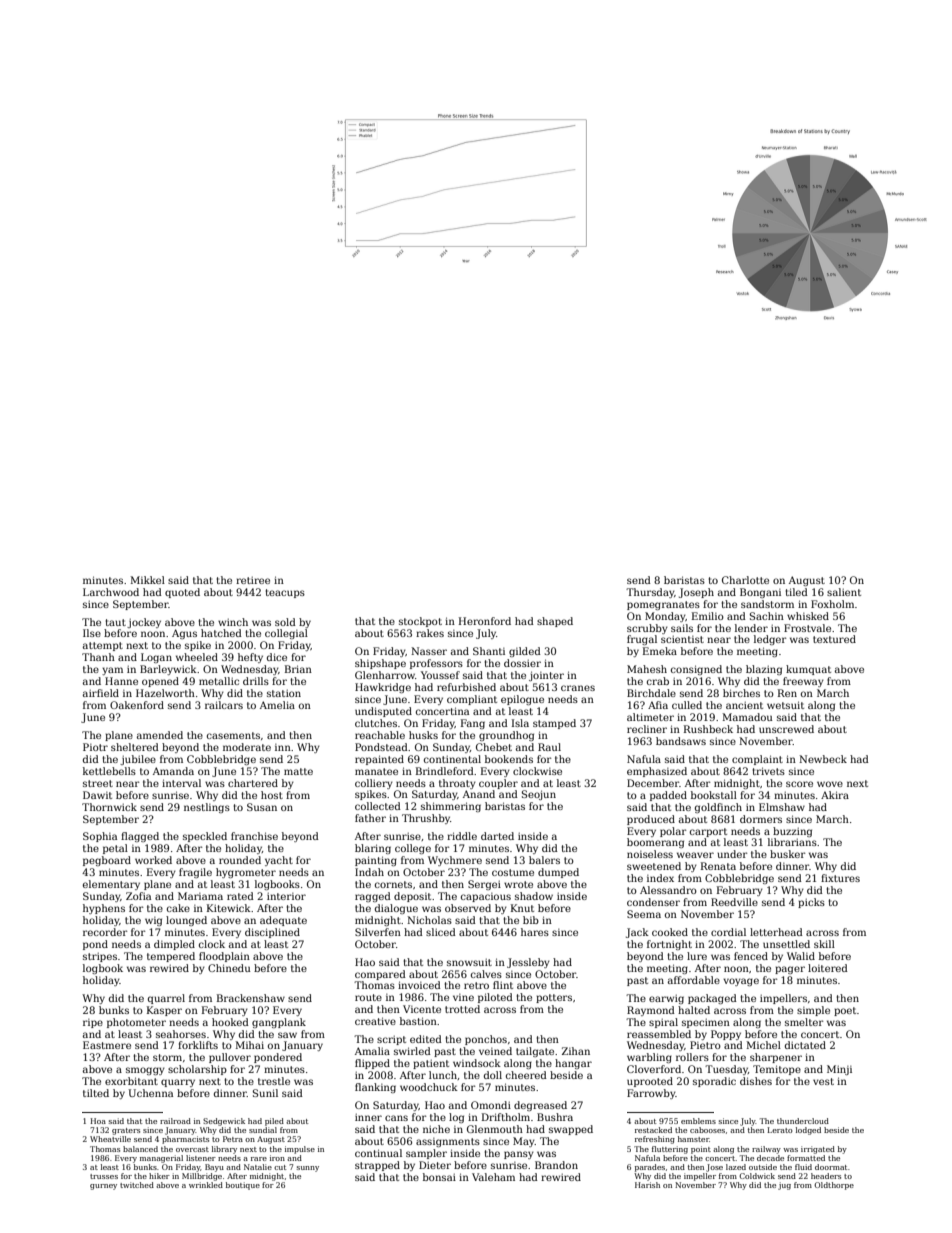  Describe the element at coordinates (485, 621) in the screenshot. I see `Heronford` at that location.
